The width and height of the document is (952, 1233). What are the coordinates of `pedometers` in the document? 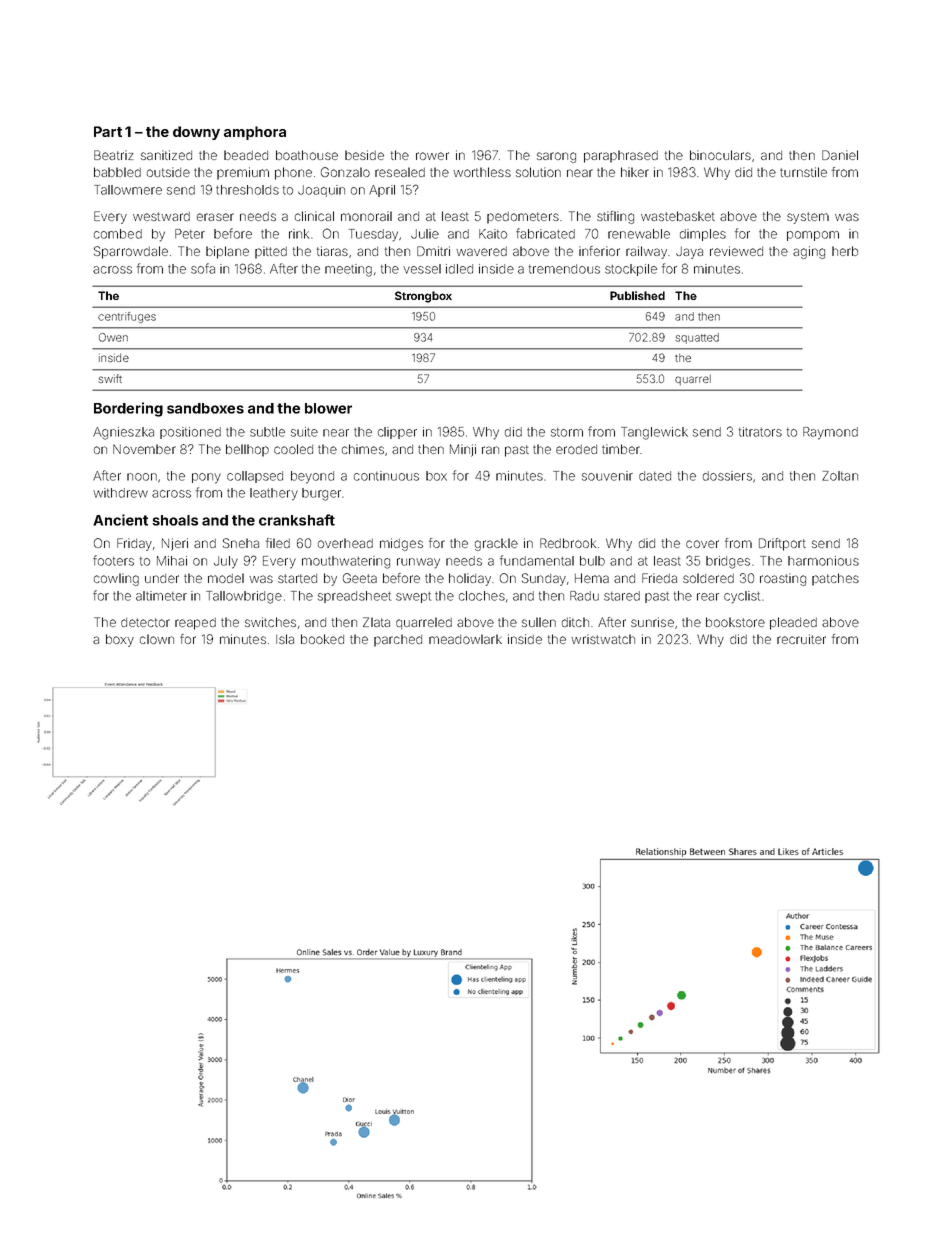 It's located at (523, 218).
